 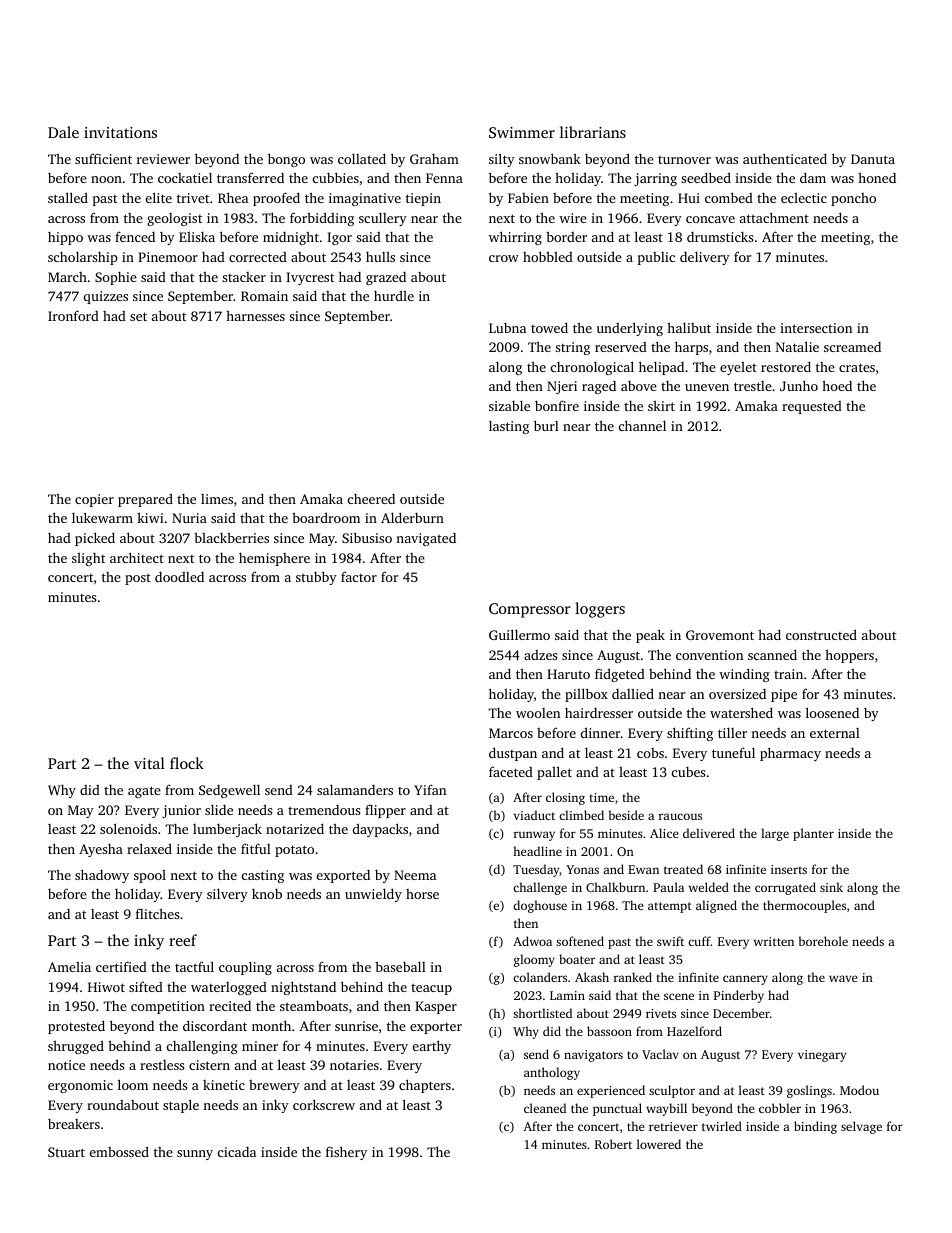 I want to click on Graham, so click(x=434, y=159).
